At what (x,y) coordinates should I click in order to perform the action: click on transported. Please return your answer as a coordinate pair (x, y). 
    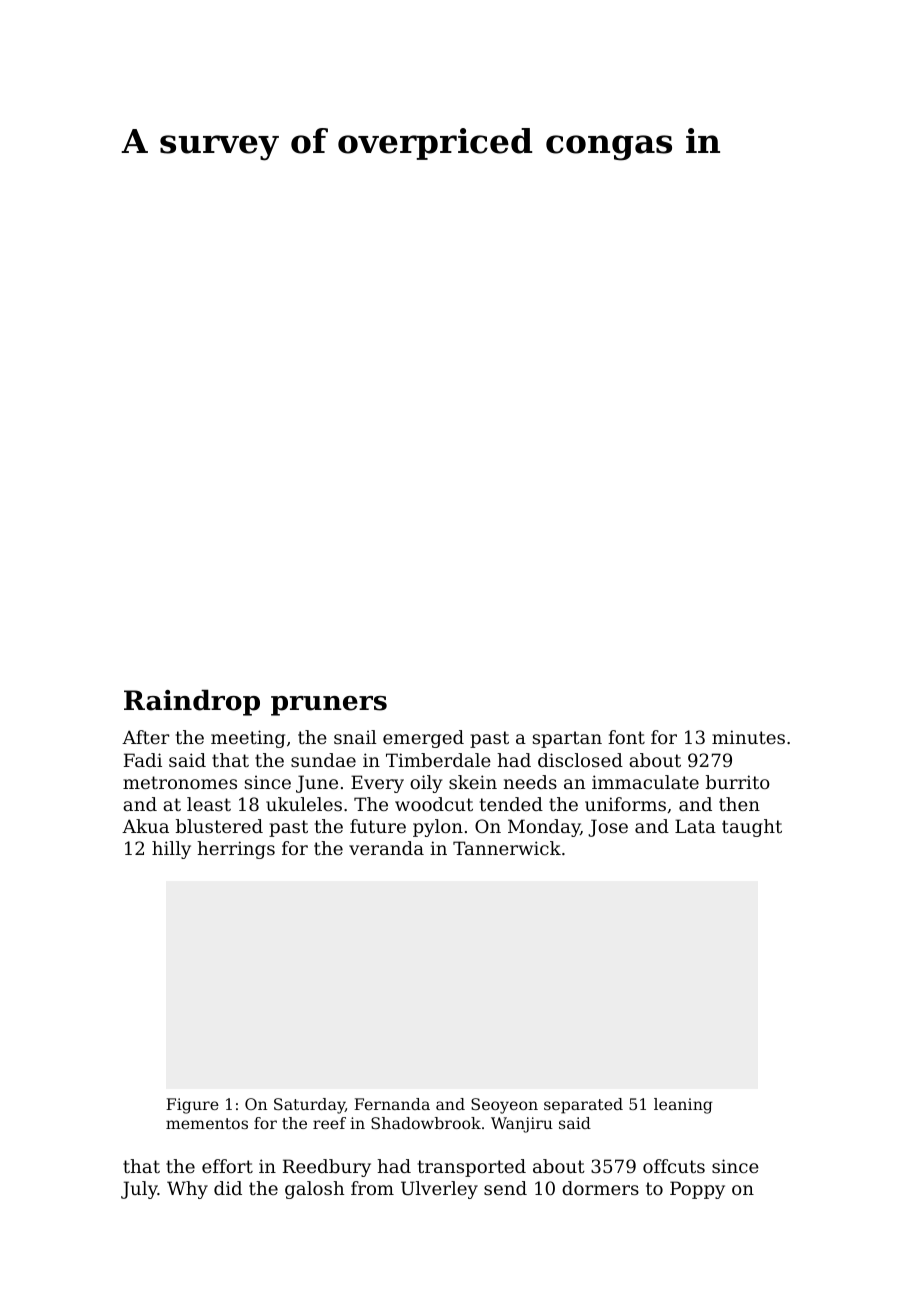
    Looking at the image, I should click on (472, 1168).
